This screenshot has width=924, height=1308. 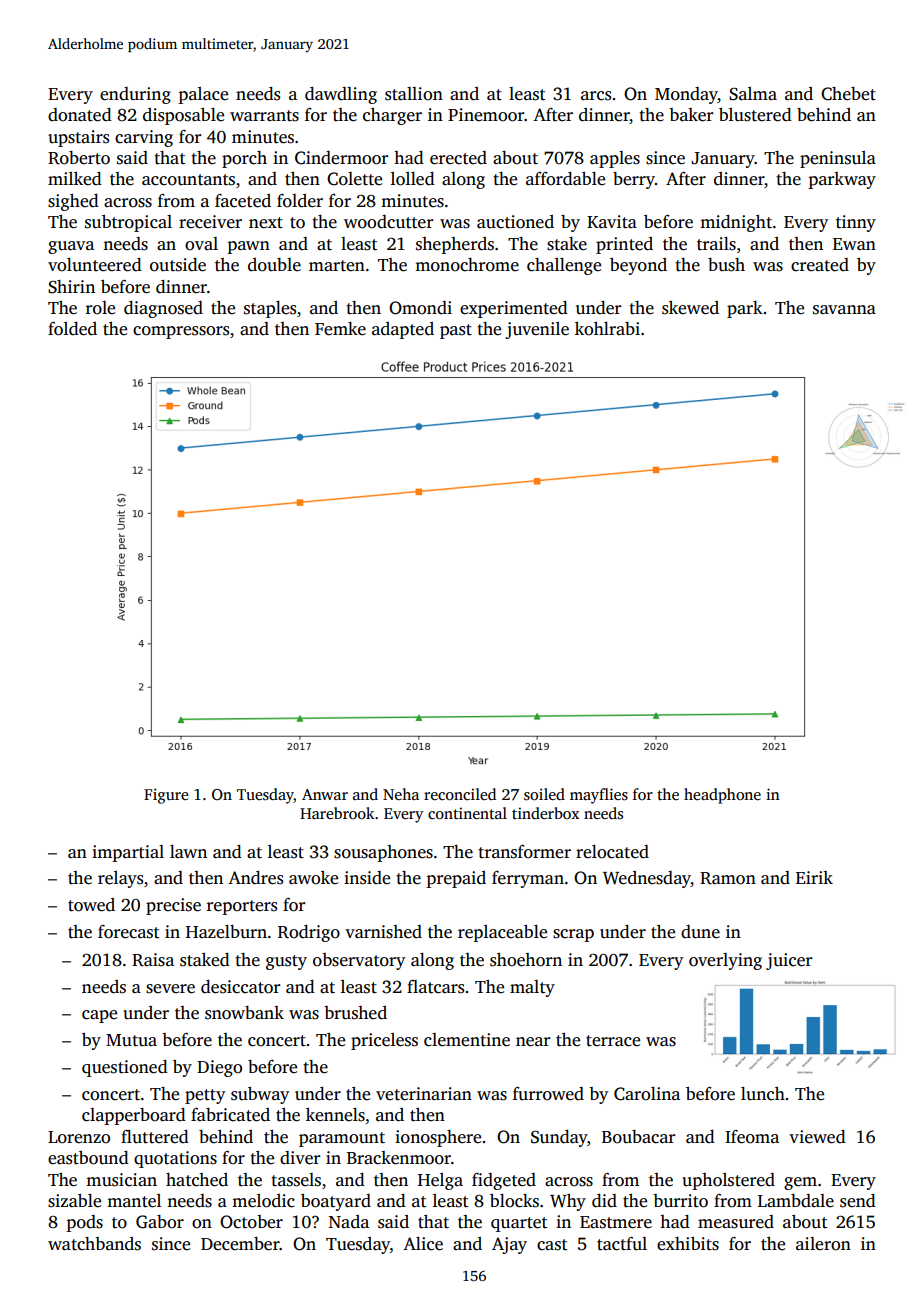 I want to click on Cindermoor, so click(x=341, y=158).
